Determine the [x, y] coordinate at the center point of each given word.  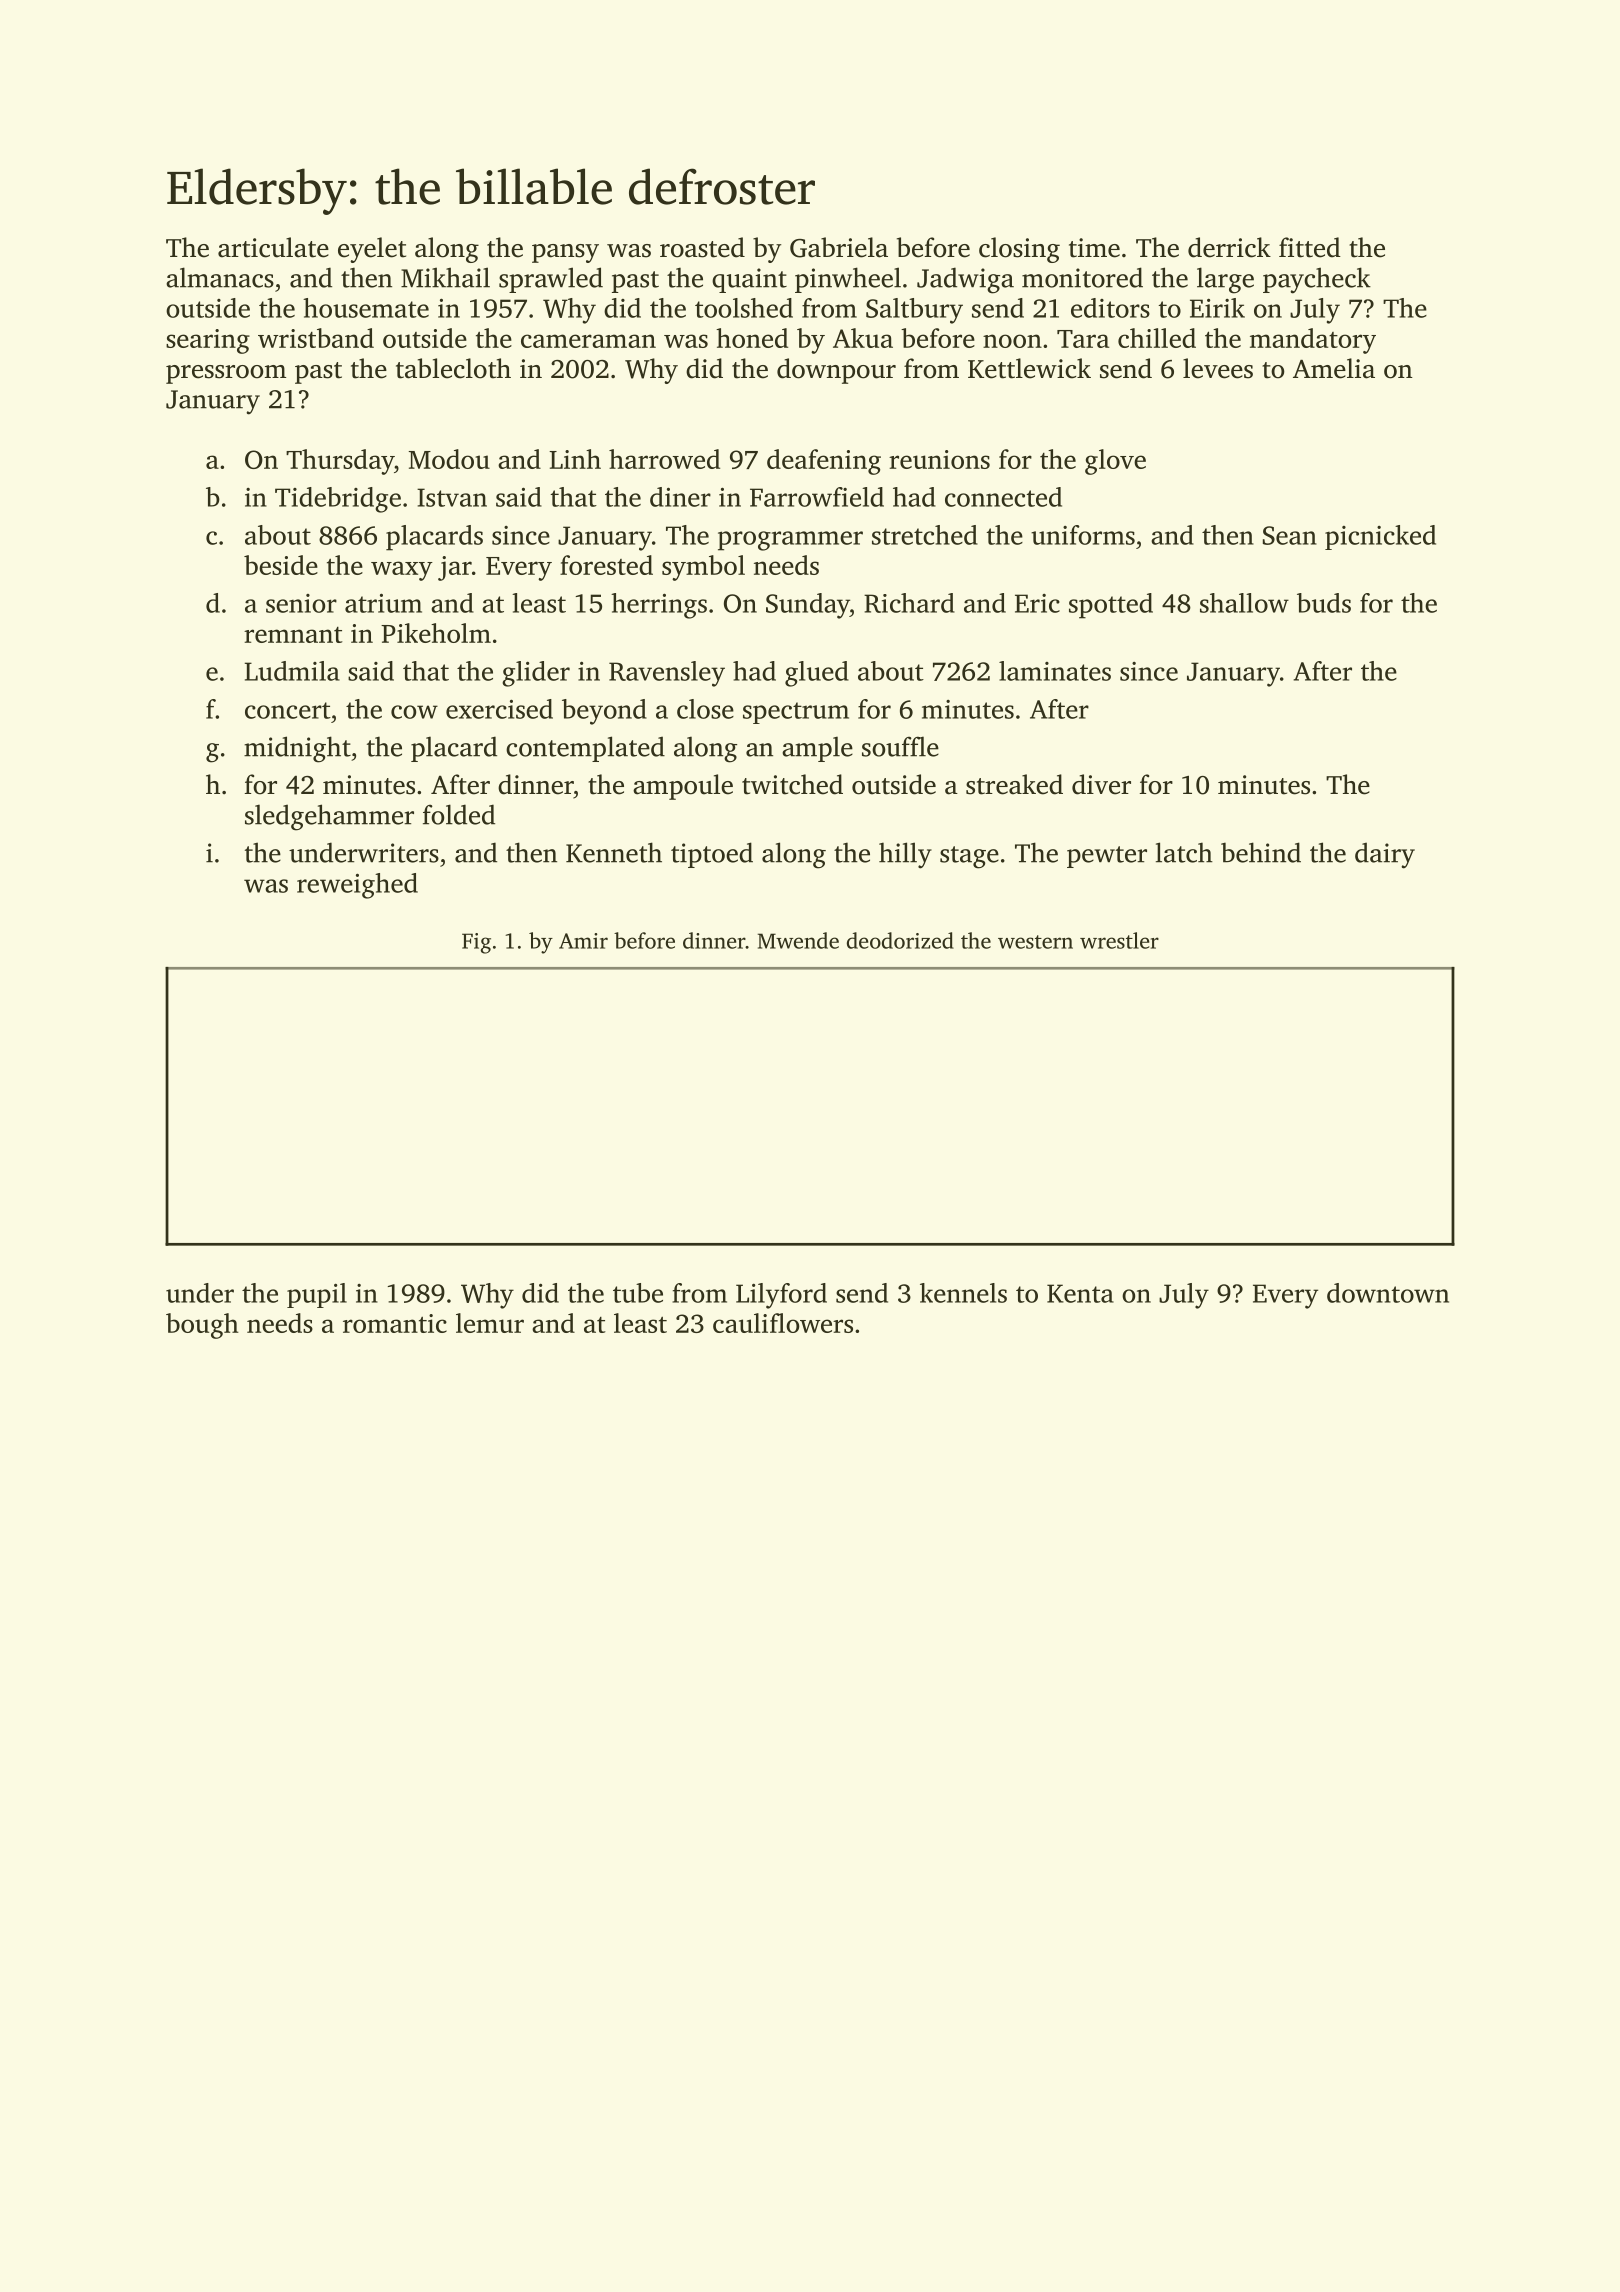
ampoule [683, 787]
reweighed [357, 886]
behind [1261, 852]
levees [1218, 368]
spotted [1111, 606]
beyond [604, 712]
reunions [939, 459]
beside [281, 565]
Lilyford [781, 1296]
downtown [1388, 1293]
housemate [366, 308]
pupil [317, 1295]
